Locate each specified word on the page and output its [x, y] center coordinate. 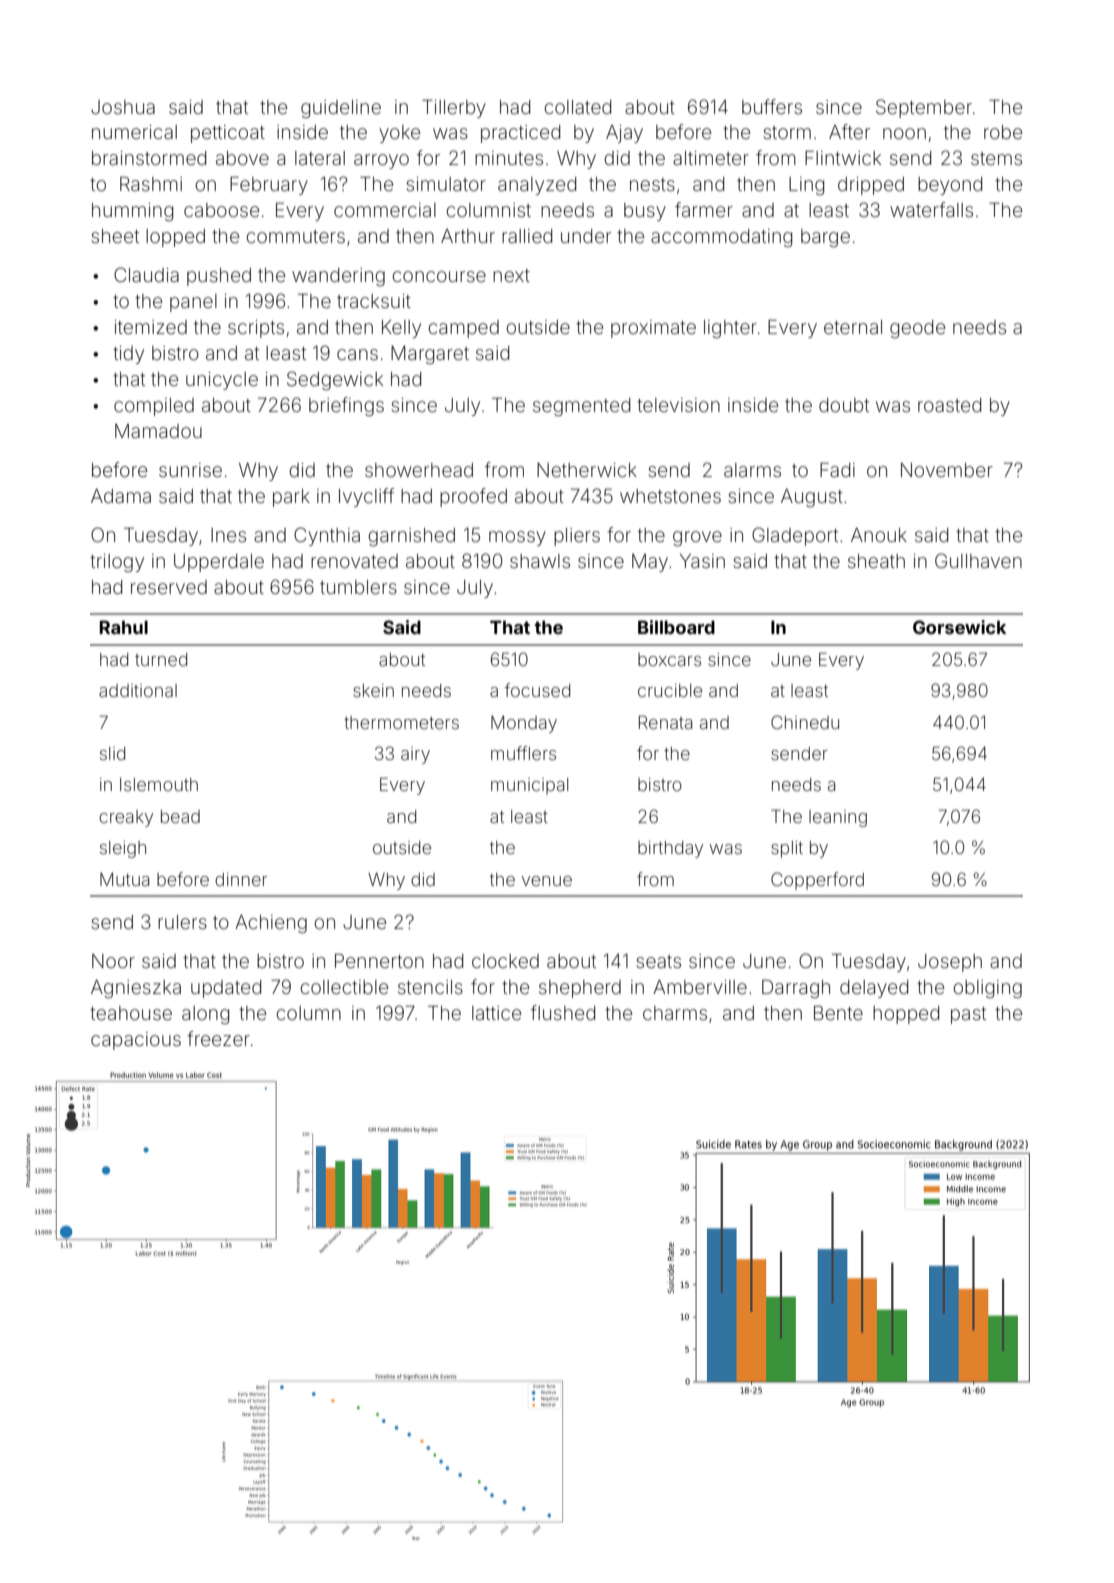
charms [675, 1013]
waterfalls [931, 209]
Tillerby [454, 108]
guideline [341, 109]
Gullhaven [978, 560]
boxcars [669, 659]
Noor [113, 961]
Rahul [124, 627]
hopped [906, 1015]
